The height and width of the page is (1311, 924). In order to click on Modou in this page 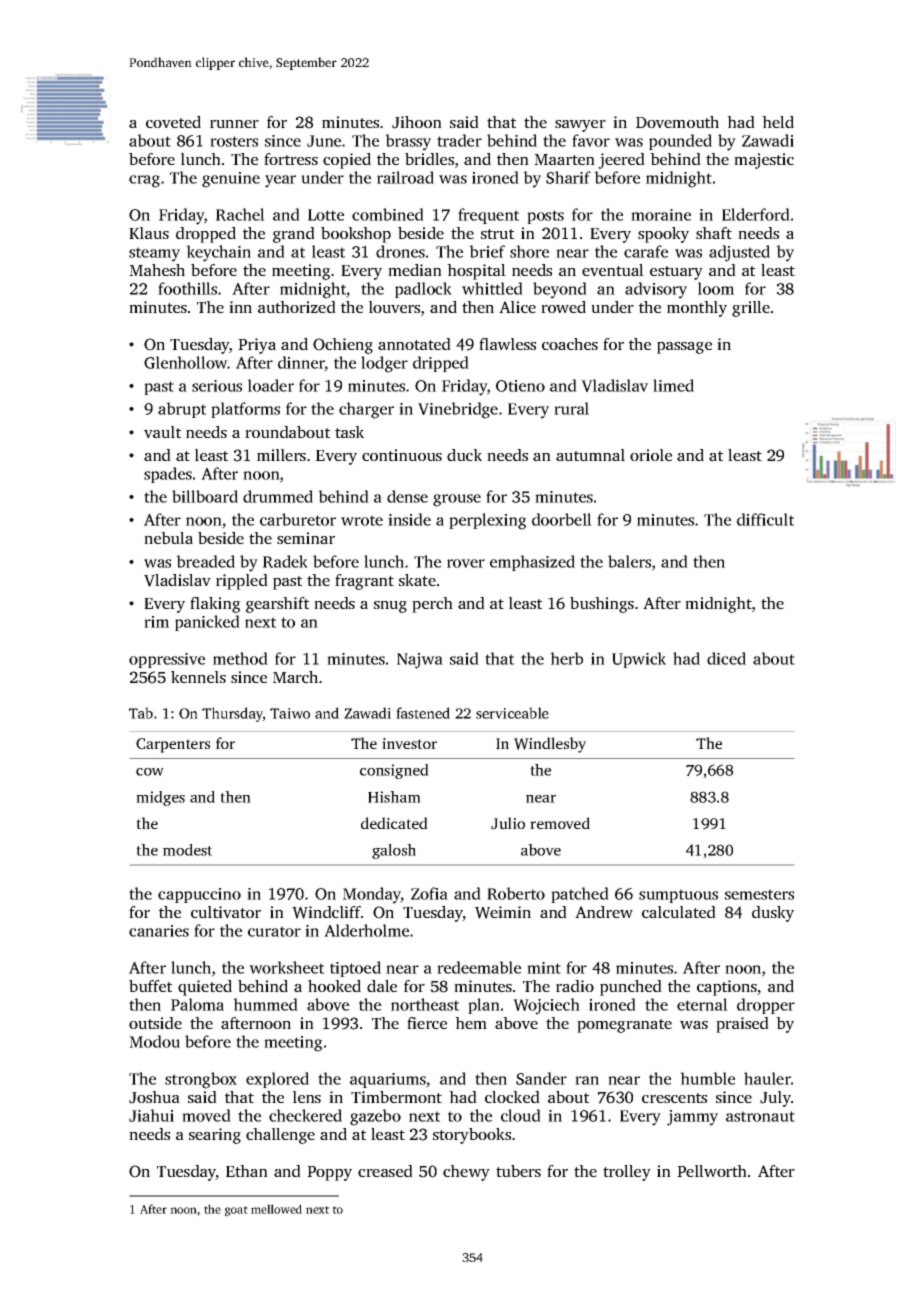, I will do `click(154, 1041)`.
